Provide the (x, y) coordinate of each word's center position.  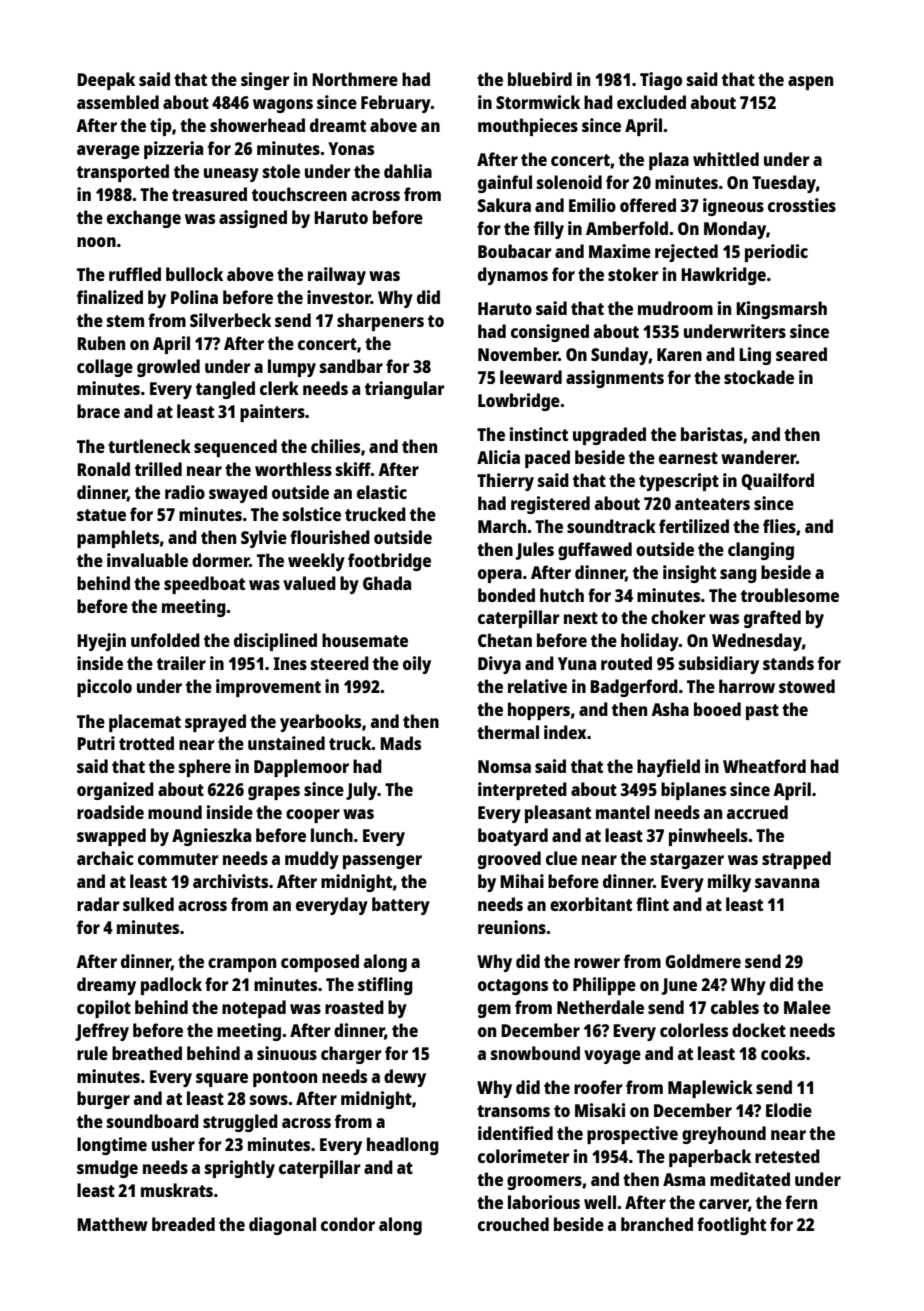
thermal (508, 732)
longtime (112, 1146)
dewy (405, 1078)
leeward (531, 377)
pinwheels (708, 837)
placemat (145, 723)
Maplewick (710, 1089)
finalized (110, 297)
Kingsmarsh (781, 310)
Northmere (355, 79)
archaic (105, 858)
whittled (726, 159)
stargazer (687, 861)
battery (401, 906)
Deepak (106, 81)
